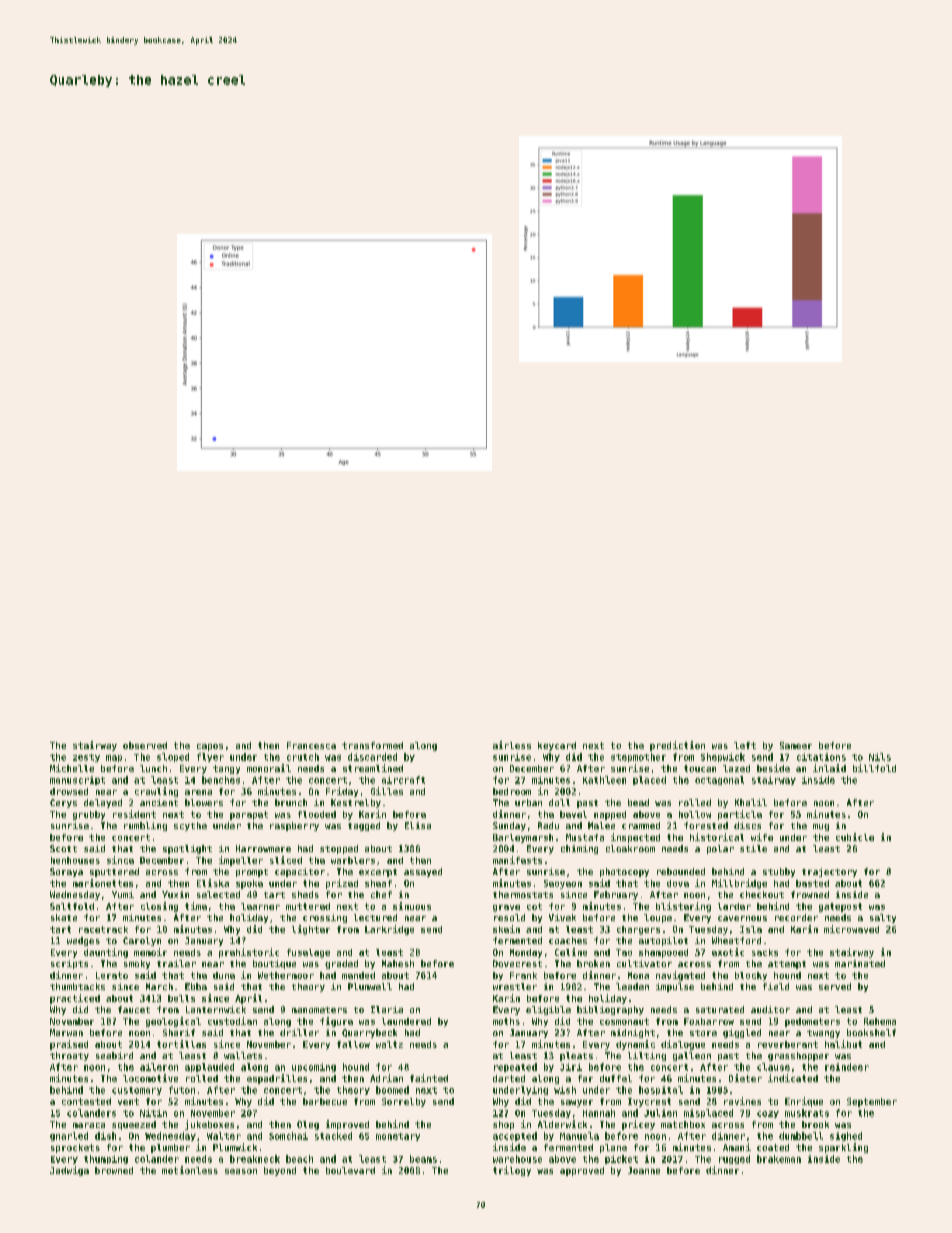 The image size is (952, 1233). What do you see at coordinates (512, 791) in the screenshot?
I see `bedroom` at bounding box center [512, 791].
